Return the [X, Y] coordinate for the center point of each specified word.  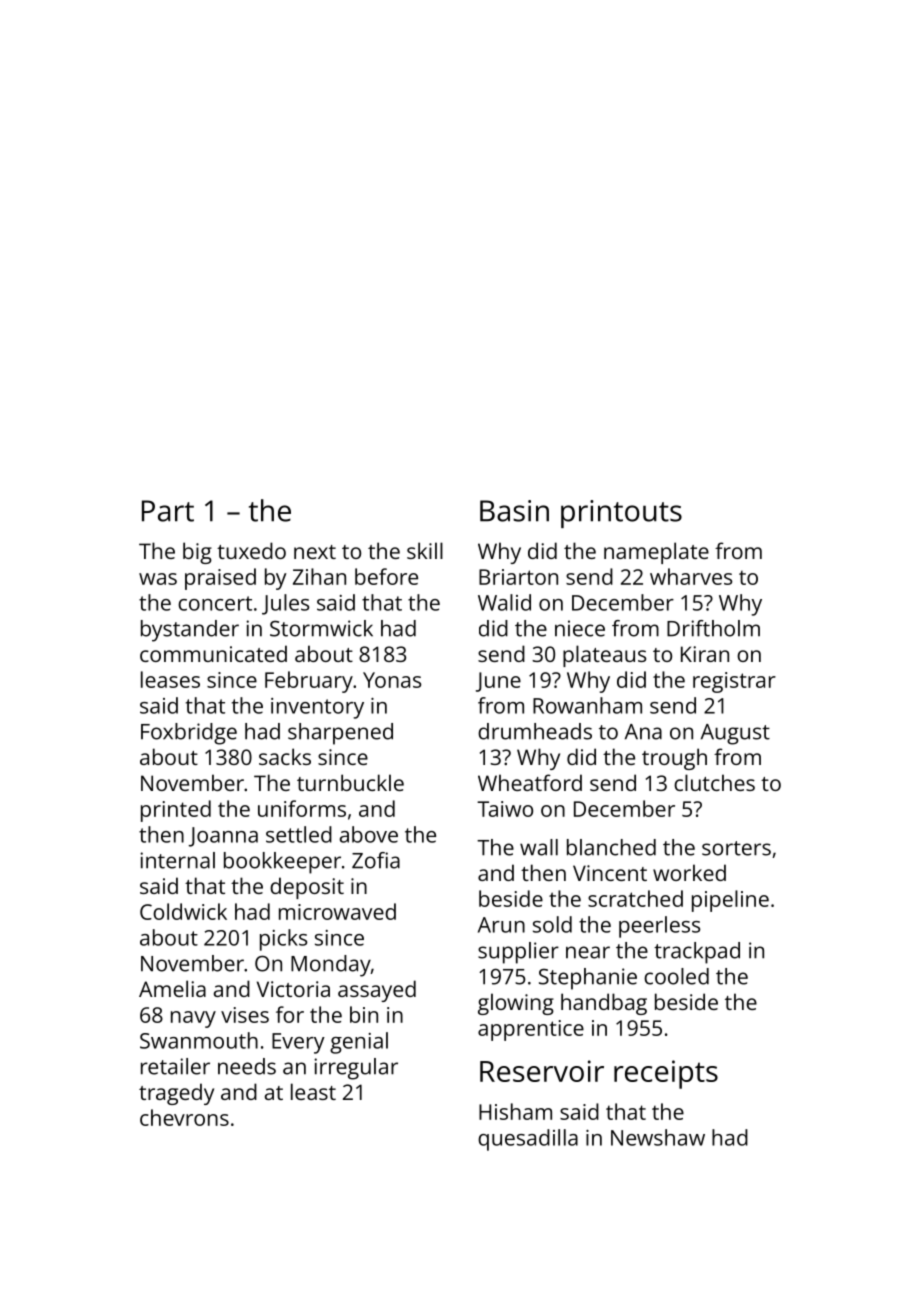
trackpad [697, 953]
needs [247, 1066]
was [158, 579]
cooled [676, 976]
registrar [734, 682]
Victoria [293, 989]
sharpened [340, 734]
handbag [604, 1004]
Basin [514, 511]
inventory [317, 708]
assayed [377, 991]
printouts [621, 514]
